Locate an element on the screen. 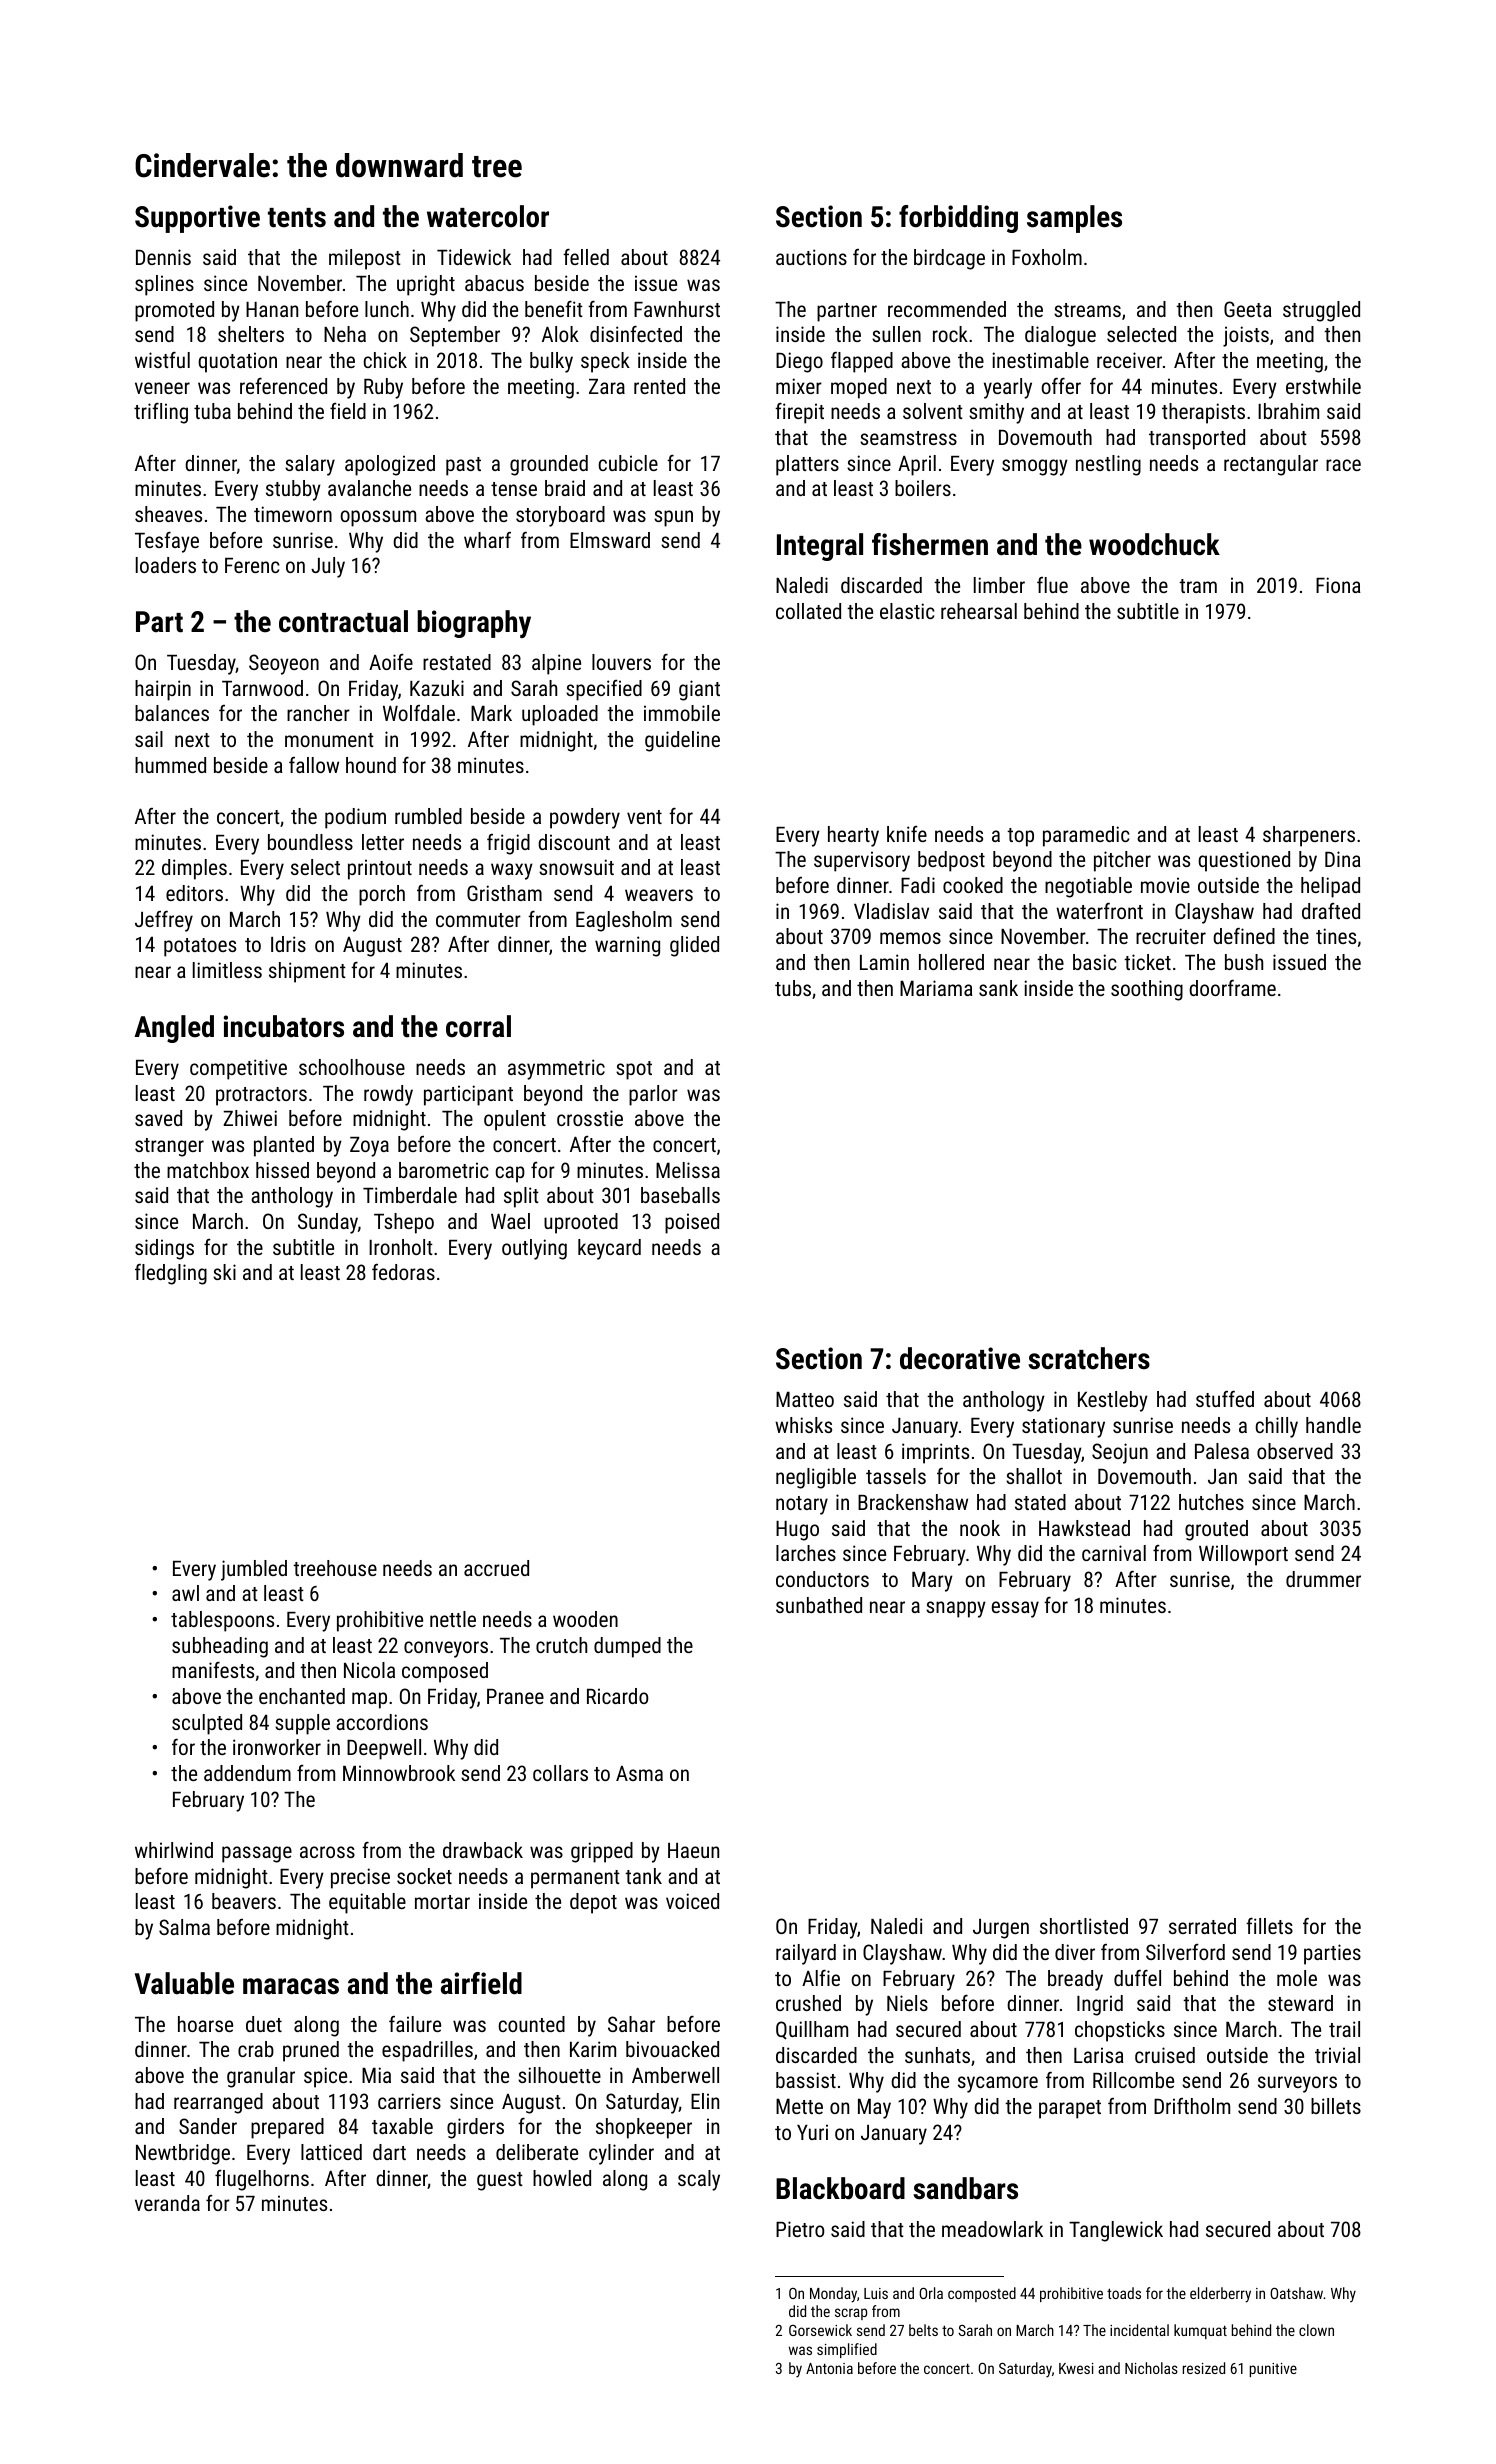 The width and height of the screenshot is (1496, 2464). sunbathed is located at coordinates (819, 1605).
